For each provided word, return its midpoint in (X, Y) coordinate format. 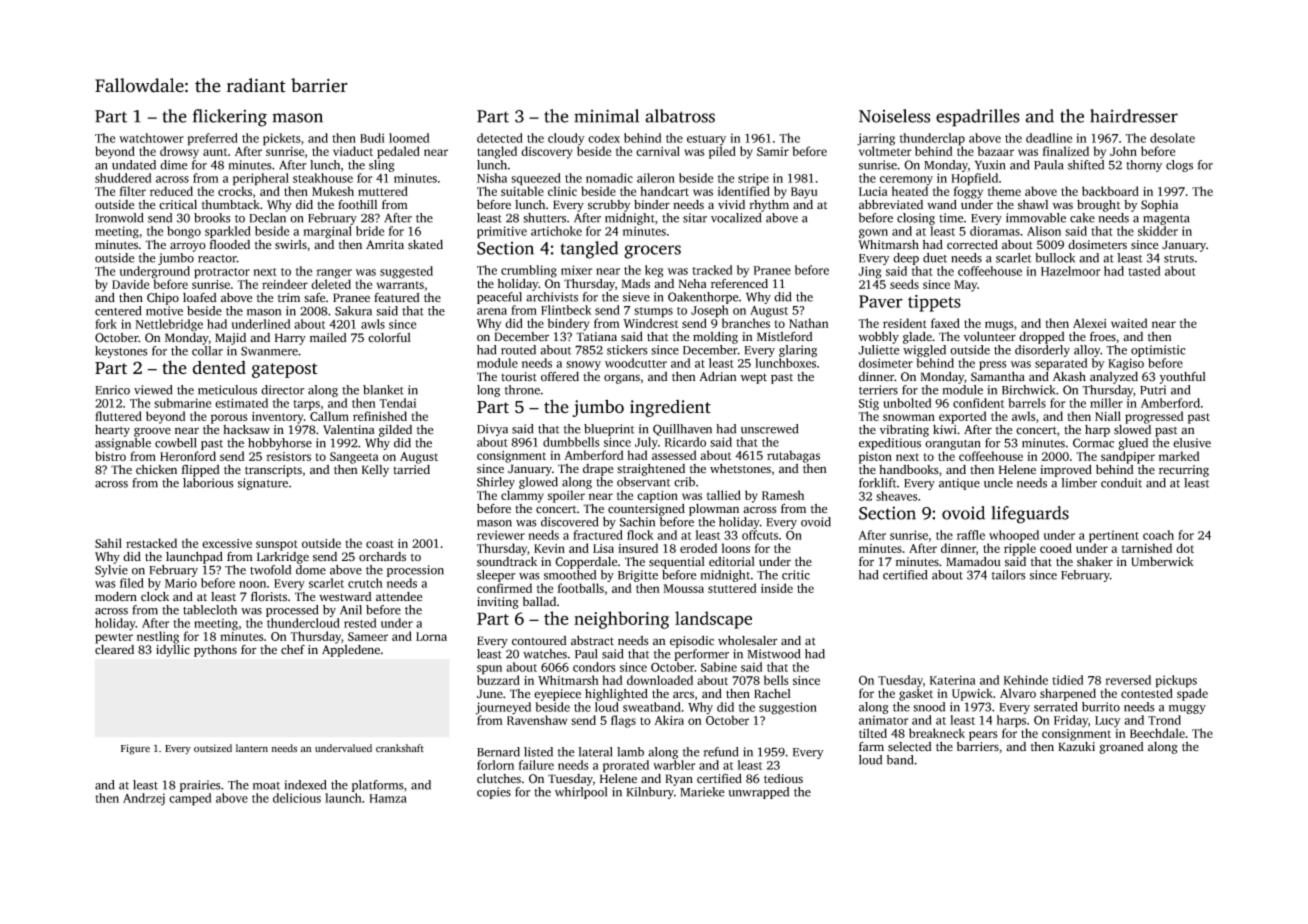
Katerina (953, 680)
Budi (372, 138)
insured (638, 548)
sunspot (277, 545)
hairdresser (1134, 116)
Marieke (702, 792)
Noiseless (894, 116)
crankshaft (400, 748)
